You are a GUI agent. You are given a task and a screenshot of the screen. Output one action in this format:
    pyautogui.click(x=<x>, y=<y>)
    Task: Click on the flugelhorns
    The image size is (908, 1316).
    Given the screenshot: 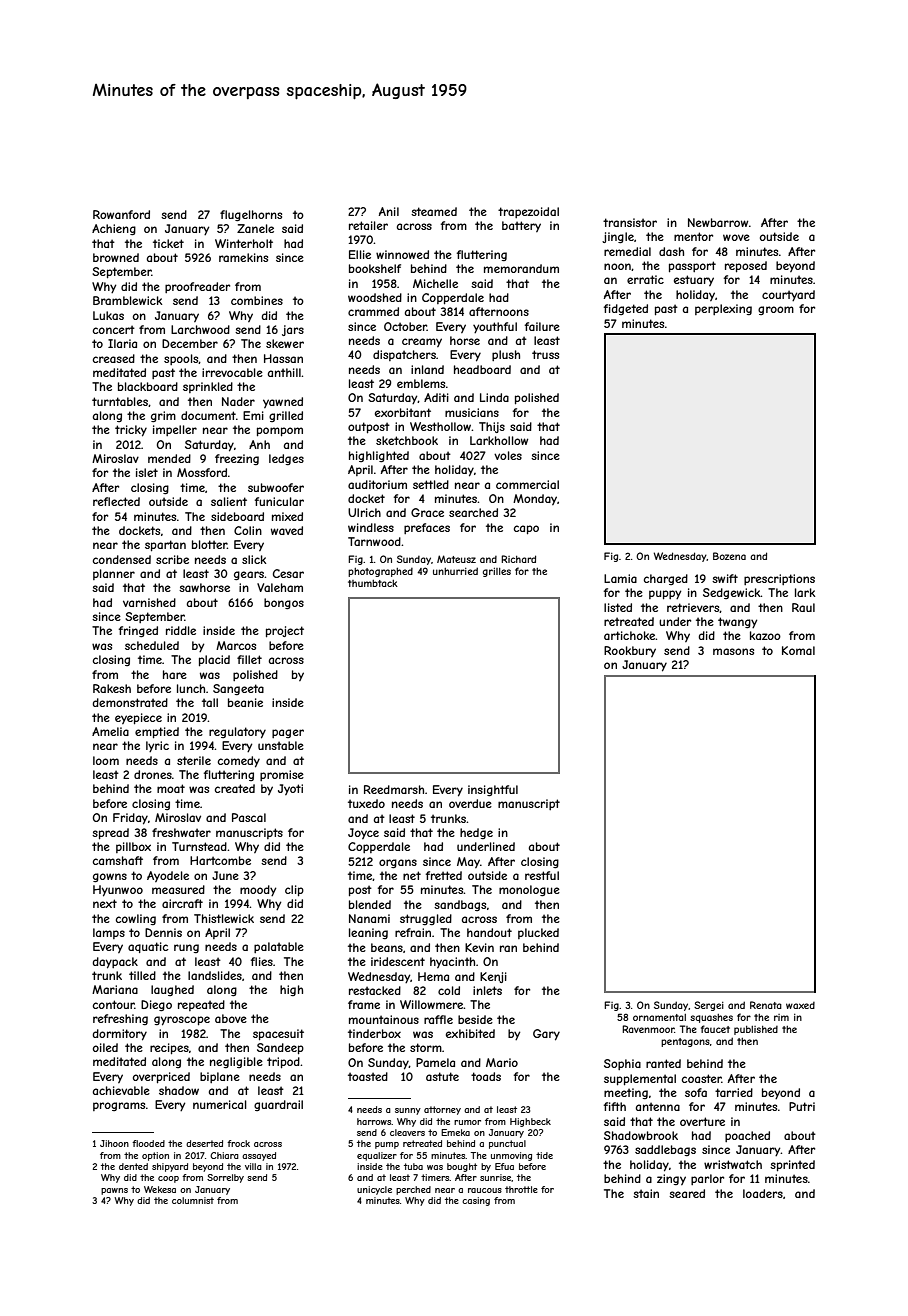 What is the action you would take?
    pyautogui.click(x=251, y=216)
